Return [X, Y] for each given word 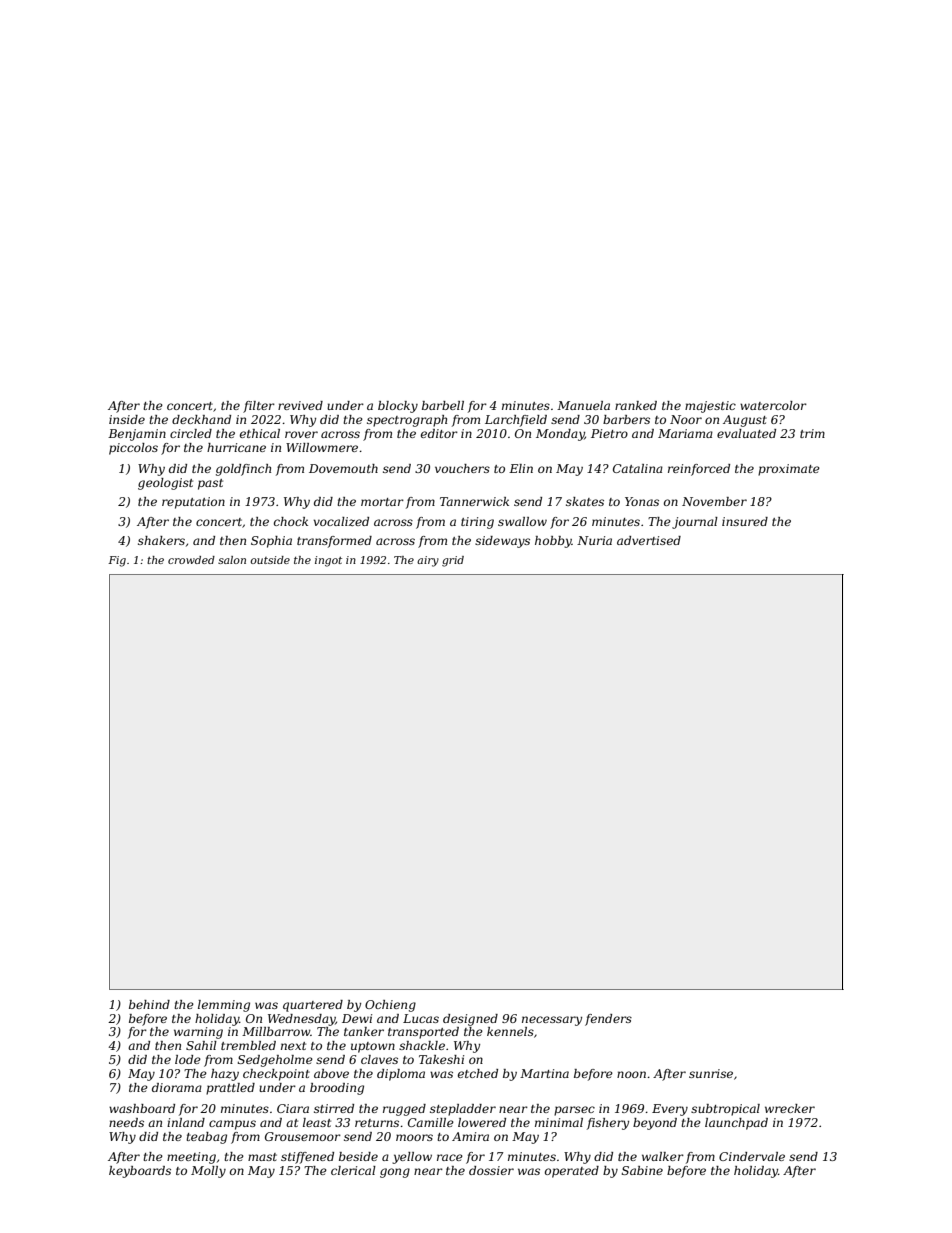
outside [270, 560]
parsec [574, 1111]
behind [149, 1004]
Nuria [594, 540]
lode [188, 1059]
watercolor [773, 405]
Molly [208, 1172]
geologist [165, 484]
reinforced [699, 470]
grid [453, 561]
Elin [521, 468]
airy [428, 561]
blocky [398, 407]
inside [127, 419]
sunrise [711, 1073]
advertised [649, 540]
